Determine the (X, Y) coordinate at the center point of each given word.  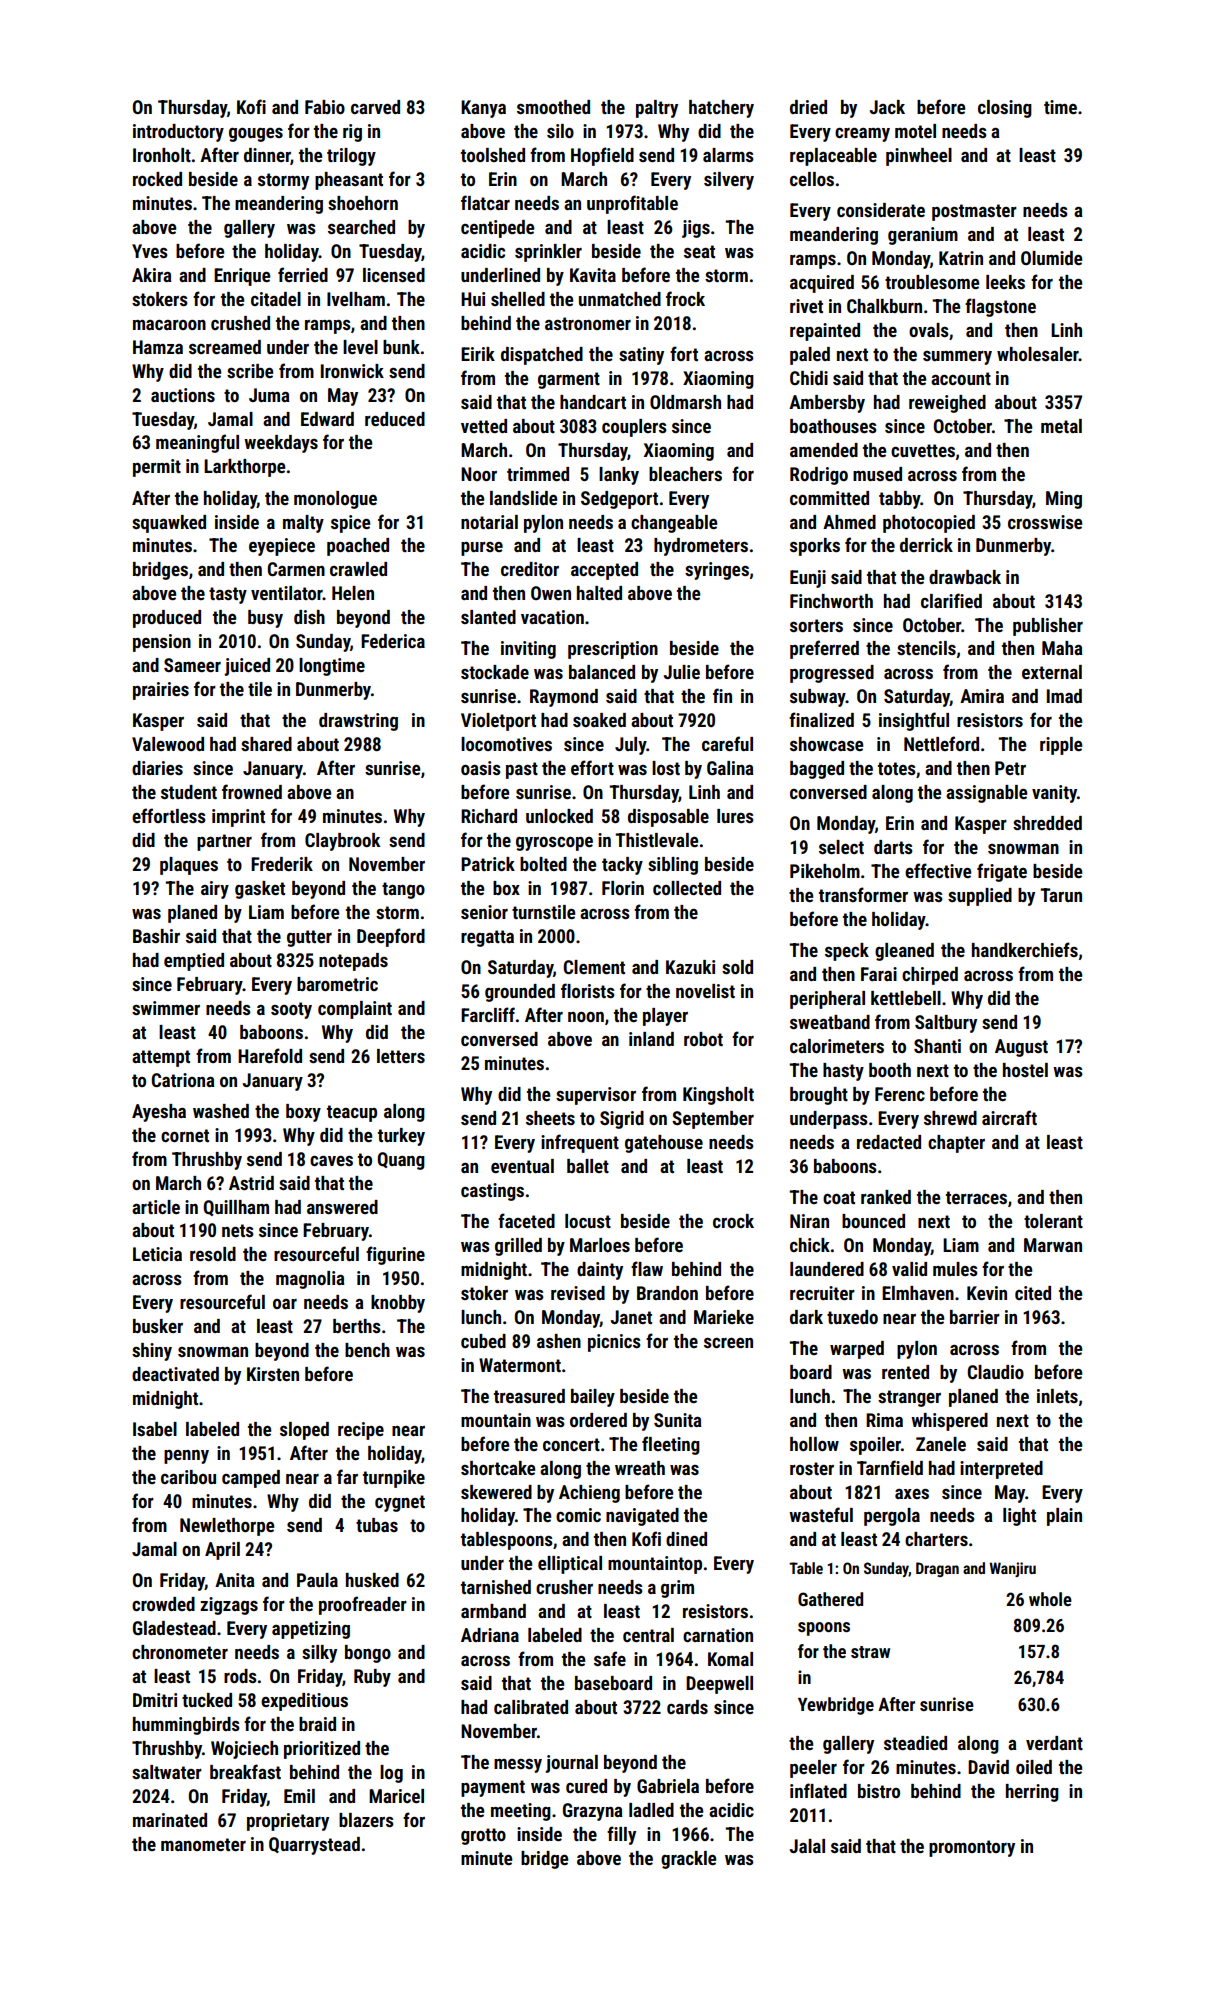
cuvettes (923, 450)
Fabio (325, 107)
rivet (806, 306)
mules (955, 1269)
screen (728, 1343)
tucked (207, 1700)
